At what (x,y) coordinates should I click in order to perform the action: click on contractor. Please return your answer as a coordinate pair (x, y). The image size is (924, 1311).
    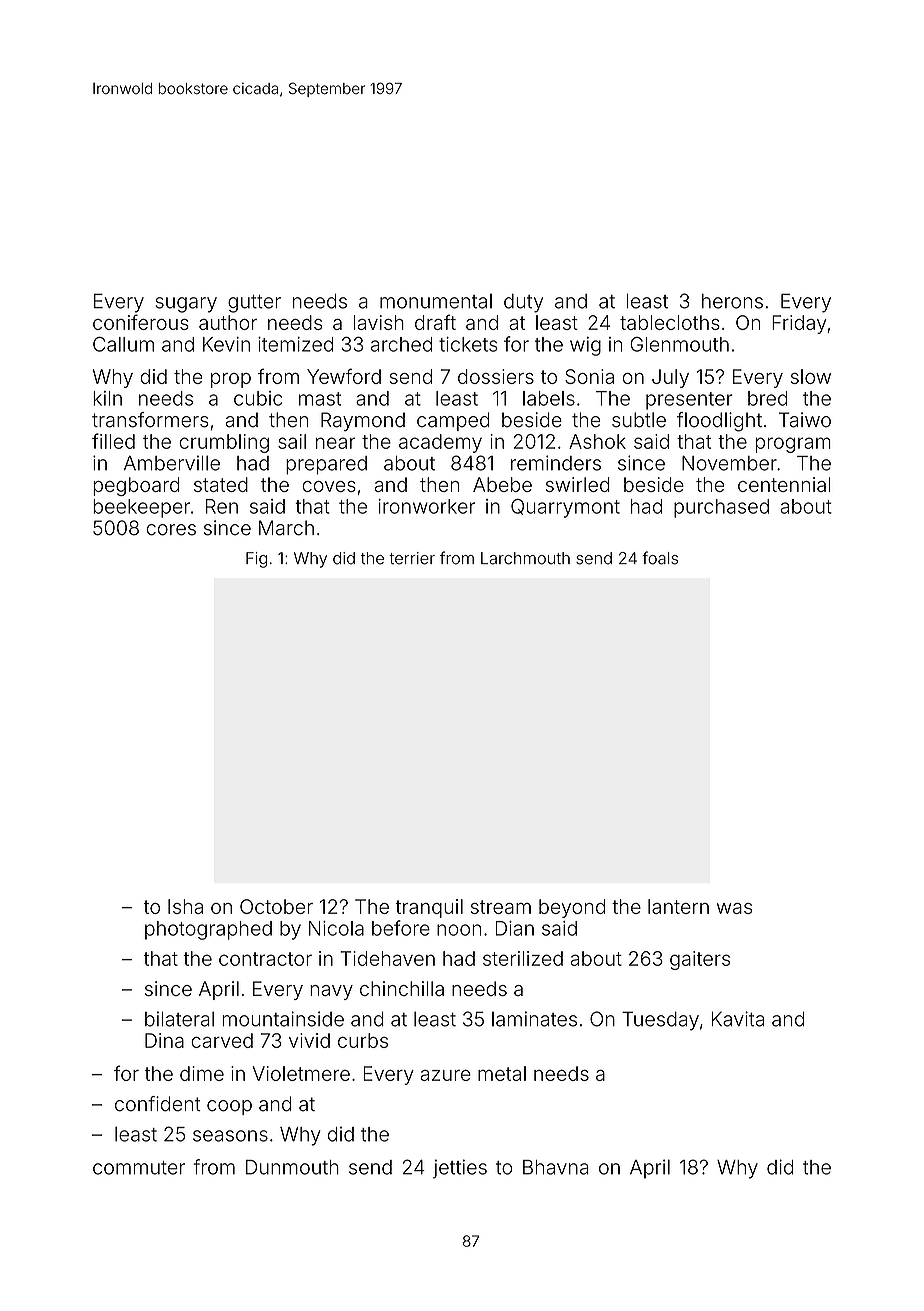
    Looking at the image, I should click on (265, 959).
